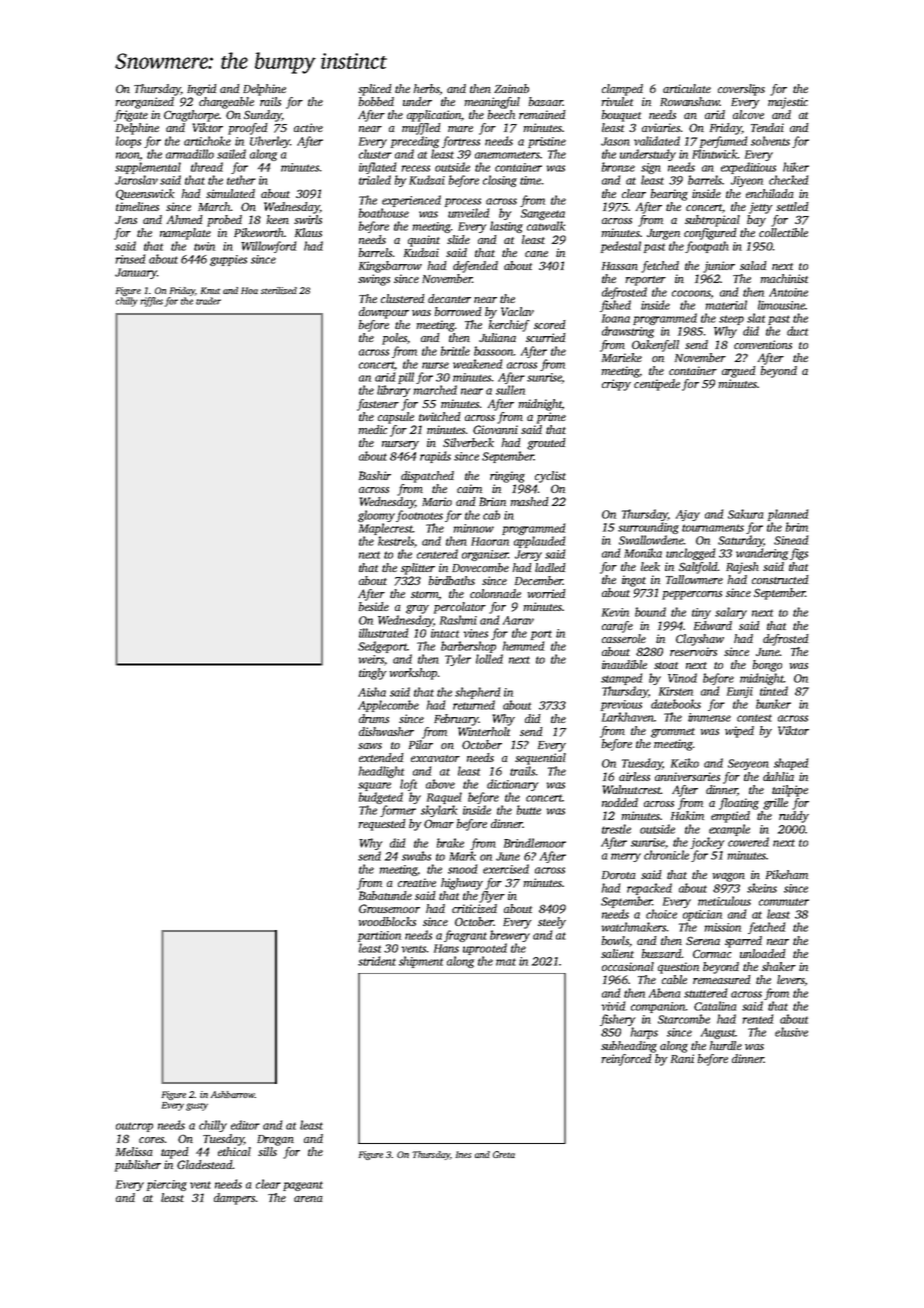  I want to click on weirs, so click(371, 659).
